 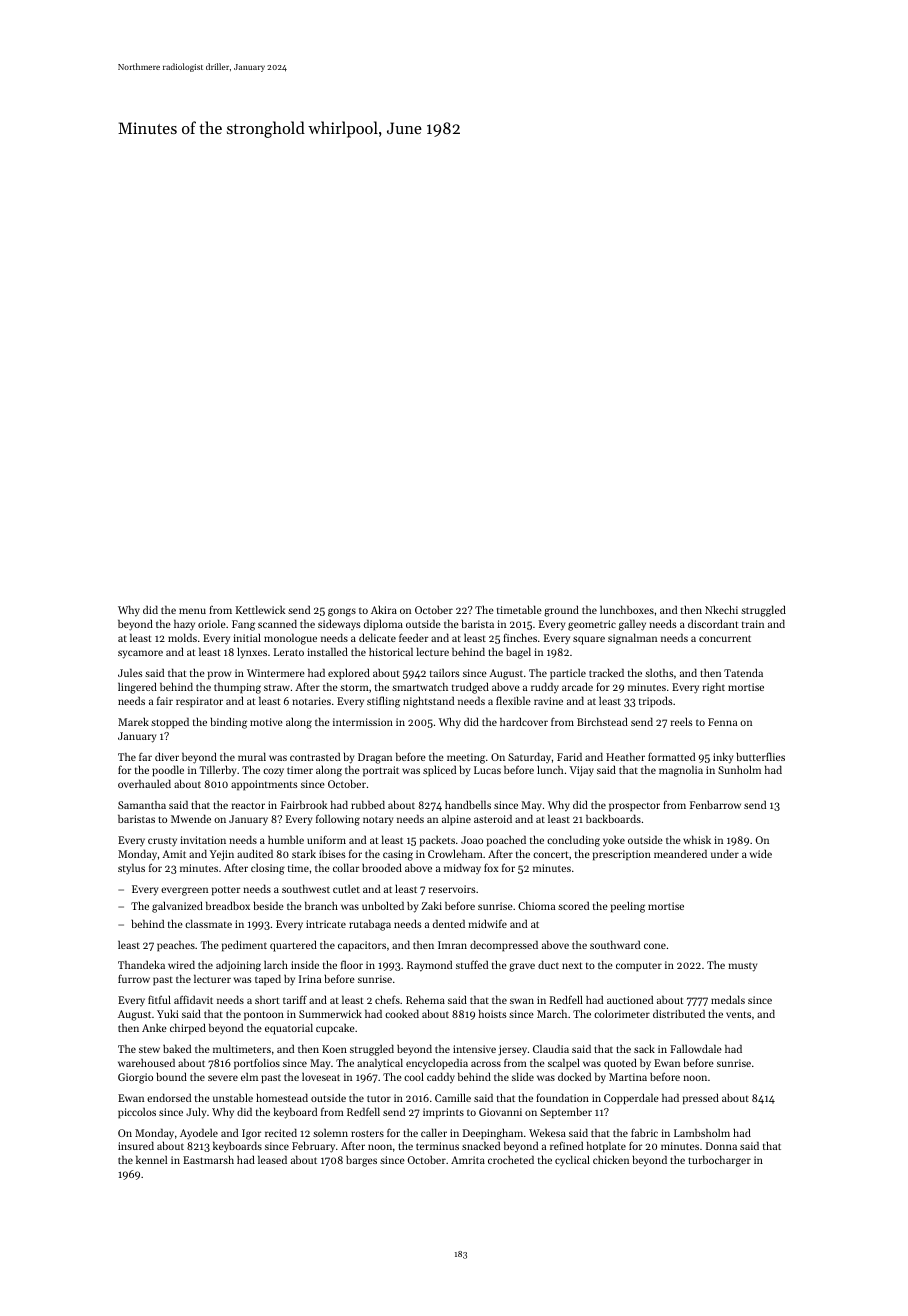 What do you see at coordinates (611, 1160) in the screenshot?
I see `chicken` at bounding box center [611, 1160].
